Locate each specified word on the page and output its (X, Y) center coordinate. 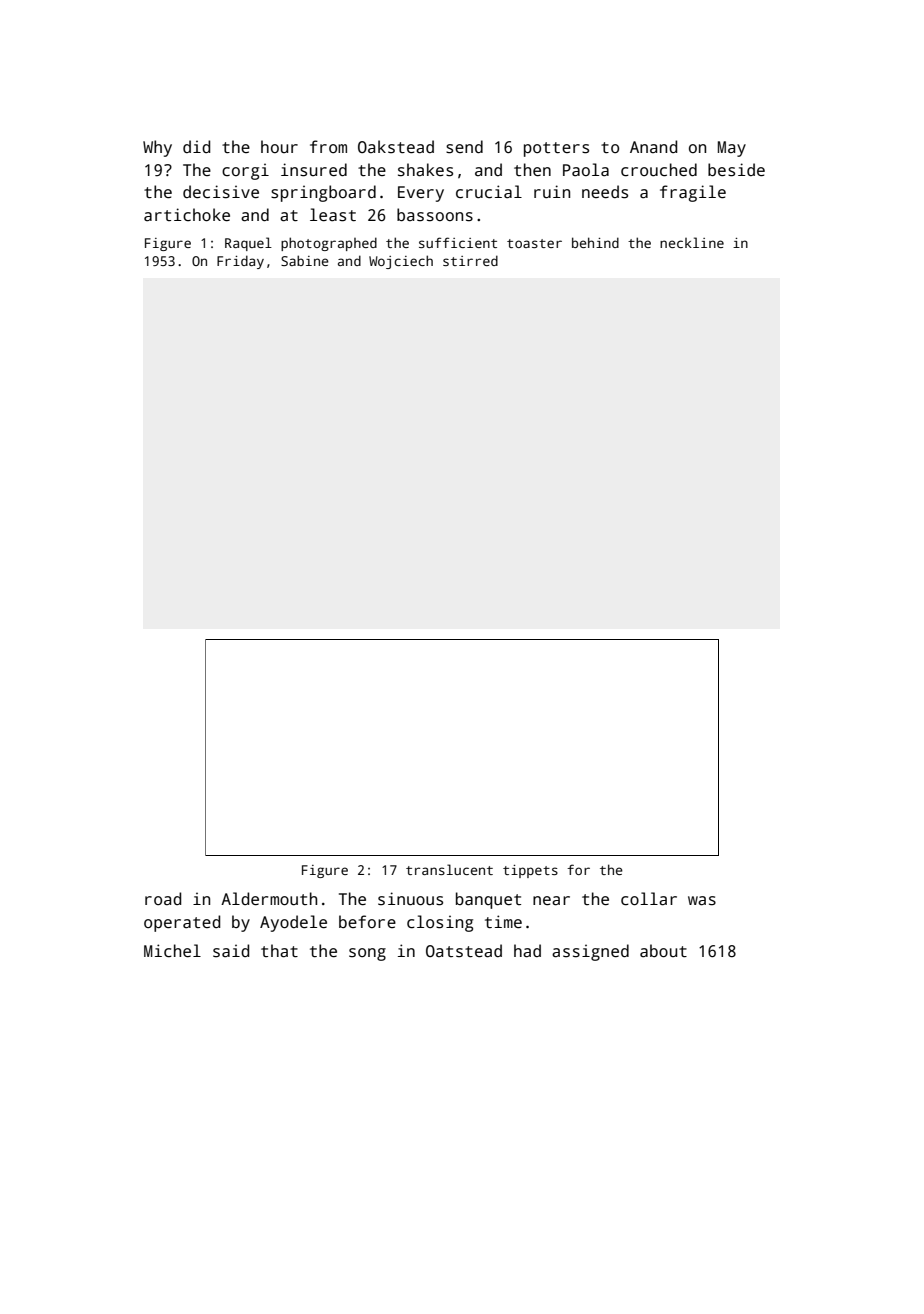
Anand (653, 146)
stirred (470, 260)
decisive (221, 192)
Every (421, 194)
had (527, 951)
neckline (692, 242)
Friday (240, 262)
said (231, 951)
